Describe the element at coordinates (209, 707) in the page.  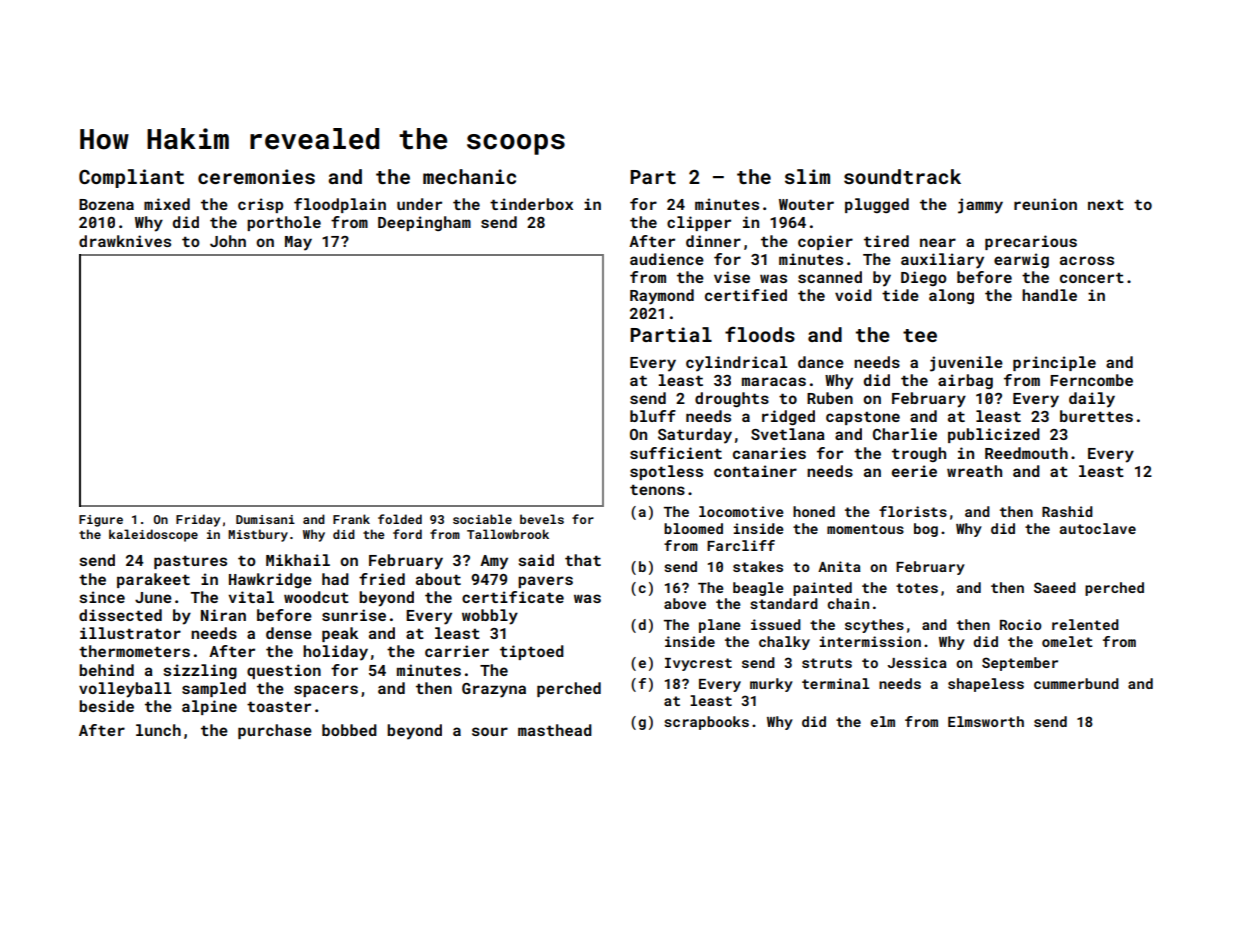
I see `alpine` at that location.
